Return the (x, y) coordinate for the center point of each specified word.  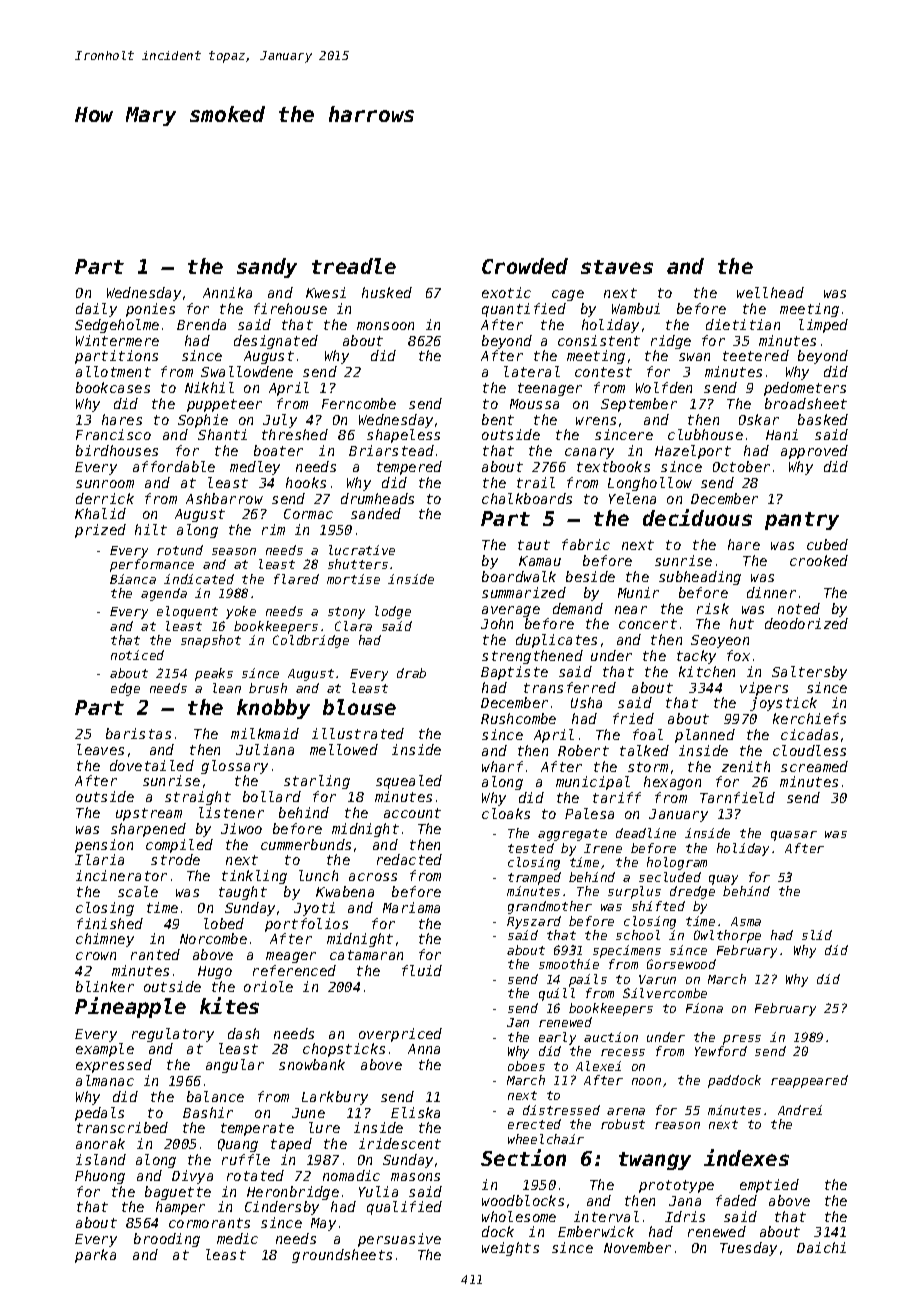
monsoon (385, 326)
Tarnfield (737, 797)
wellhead (770, 292)
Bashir (208, 1112)
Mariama (411, 907)
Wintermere (117, 340)
